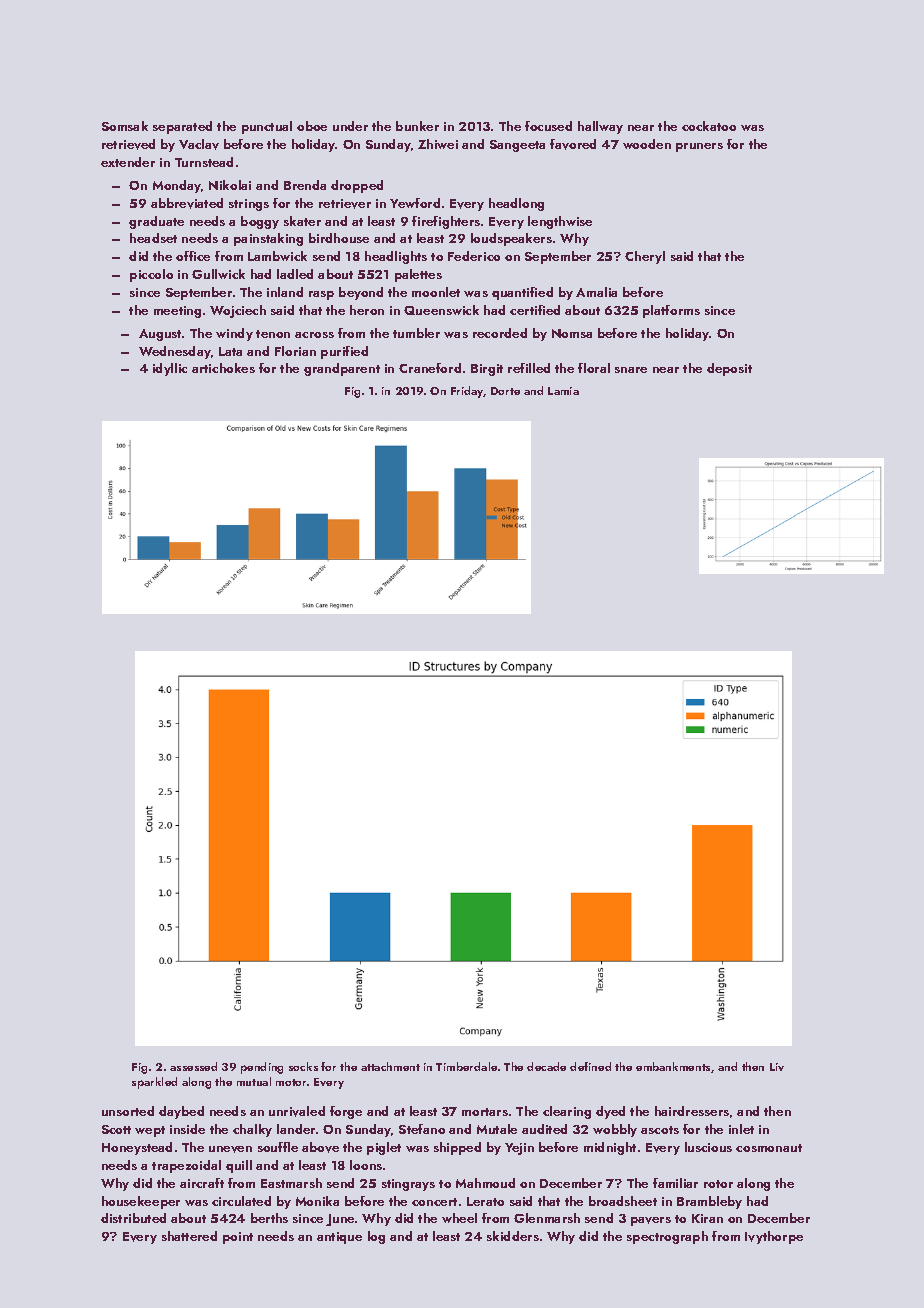  What do you see at coordinates (170, 369) in the screenshot?
I see `idyllic` at bounding box center [170, 369].
